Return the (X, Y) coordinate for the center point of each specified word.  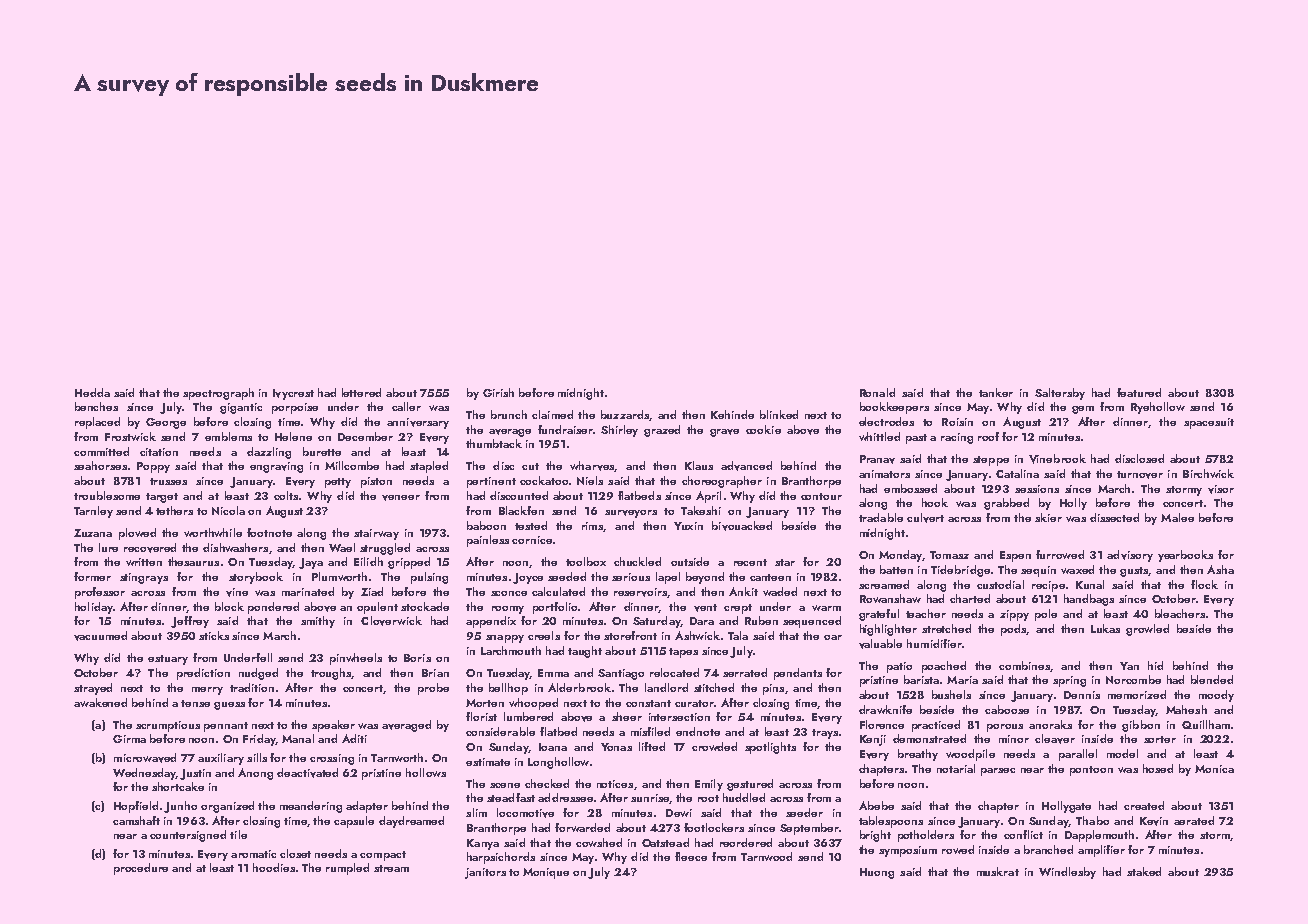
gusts (1134, 572)
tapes (683, 653)
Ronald (877, 392)
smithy (318, 622)
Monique (546, 873)
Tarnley (93, 512)
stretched (946, 628)
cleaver (1055, 739)
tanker (996, 392)
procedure (141, 869)
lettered (361, 392)
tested (531, 525)
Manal (298, 738)
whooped (533, 704)
